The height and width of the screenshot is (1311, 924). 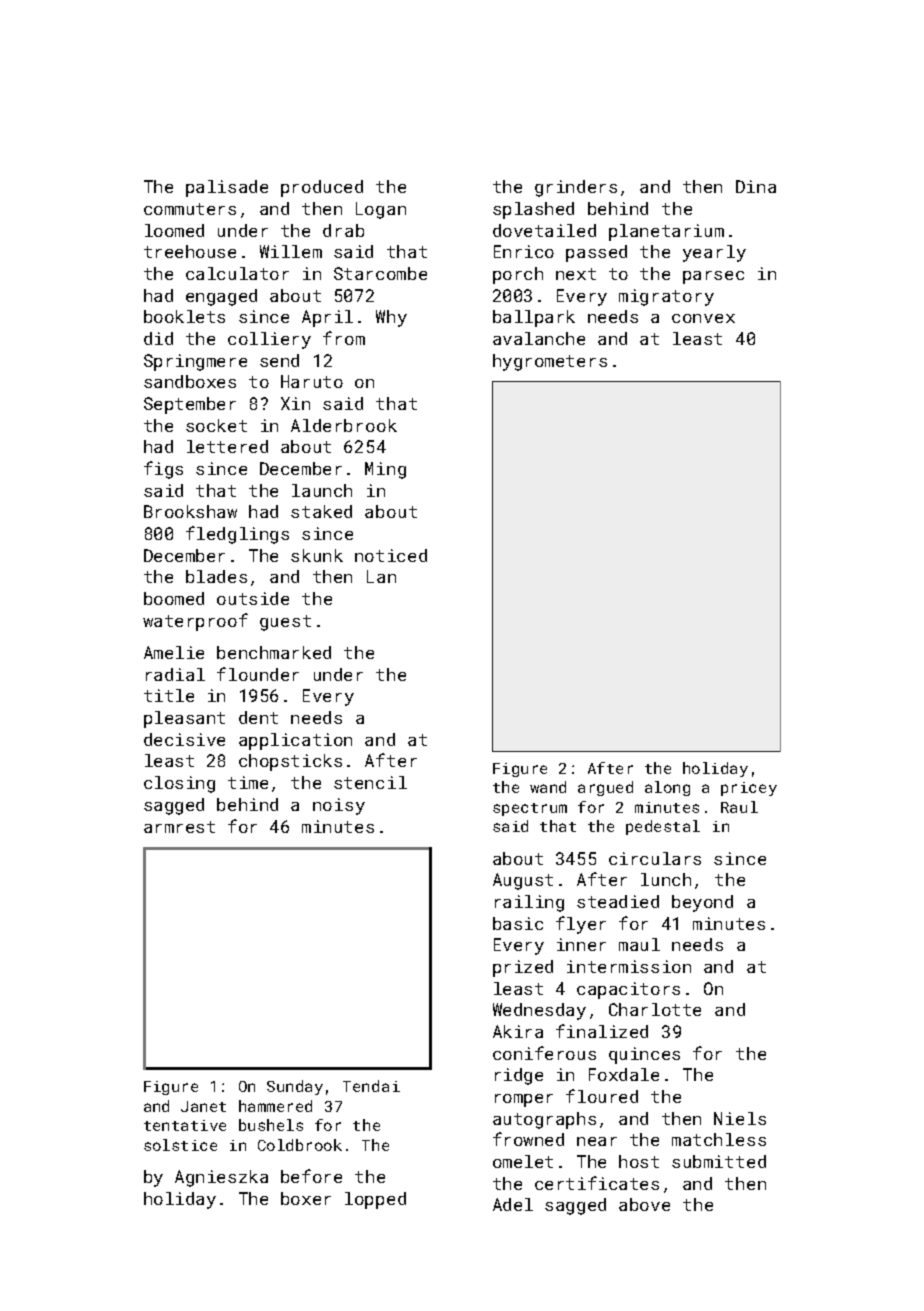 What do you see at coordinates (344, 425) in the screenshot?
I see `Alderbrook` at bounding box center [344, 425].
